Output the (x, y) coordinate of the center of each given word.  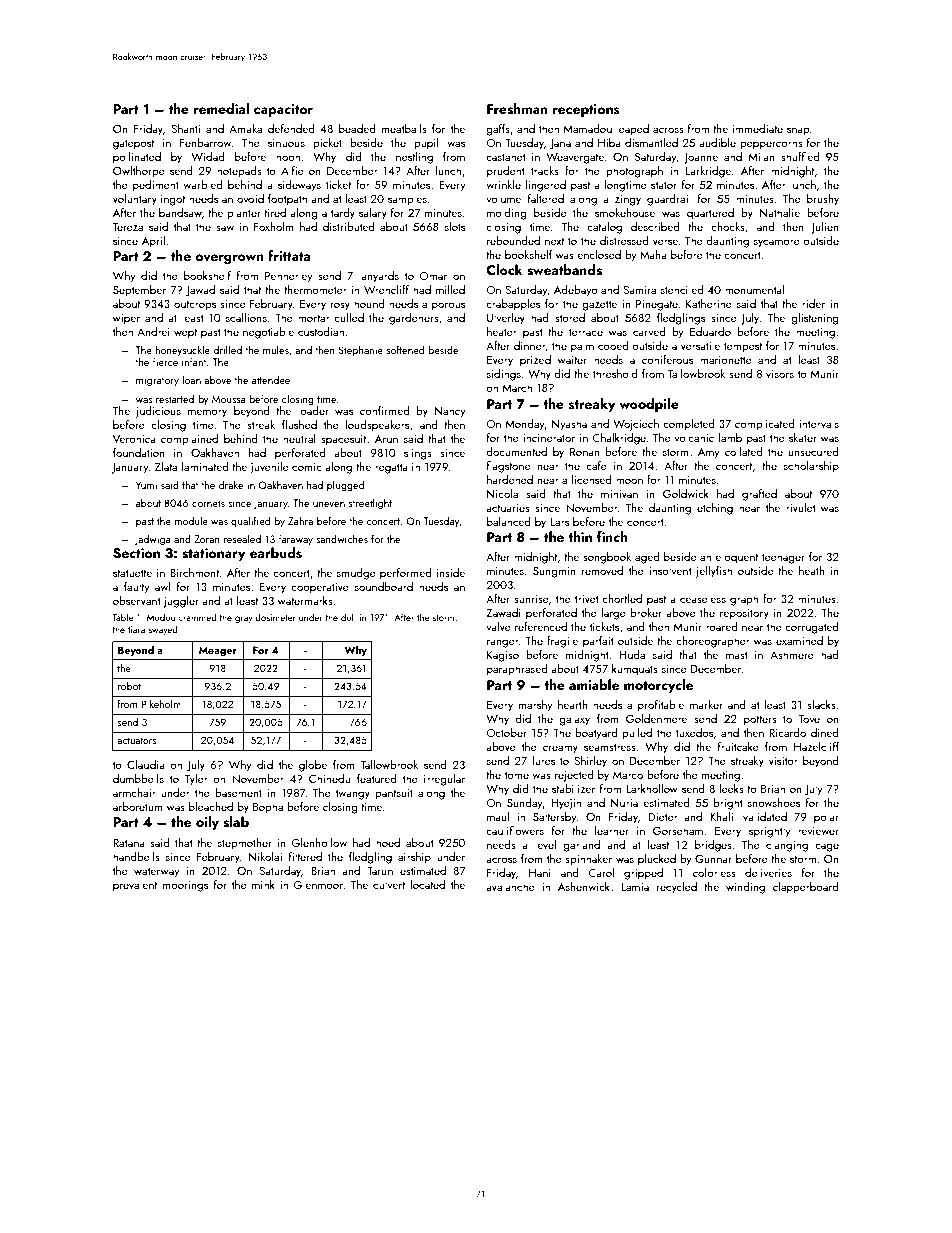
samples (407, 200)
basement (238, 792)
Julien (825, 228)
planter (244, 214)
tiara (136, 629)
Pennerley (288, 277)
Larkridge (708, 172)
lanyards (379, 277)
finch (612, 536)
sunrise (531, 599)
